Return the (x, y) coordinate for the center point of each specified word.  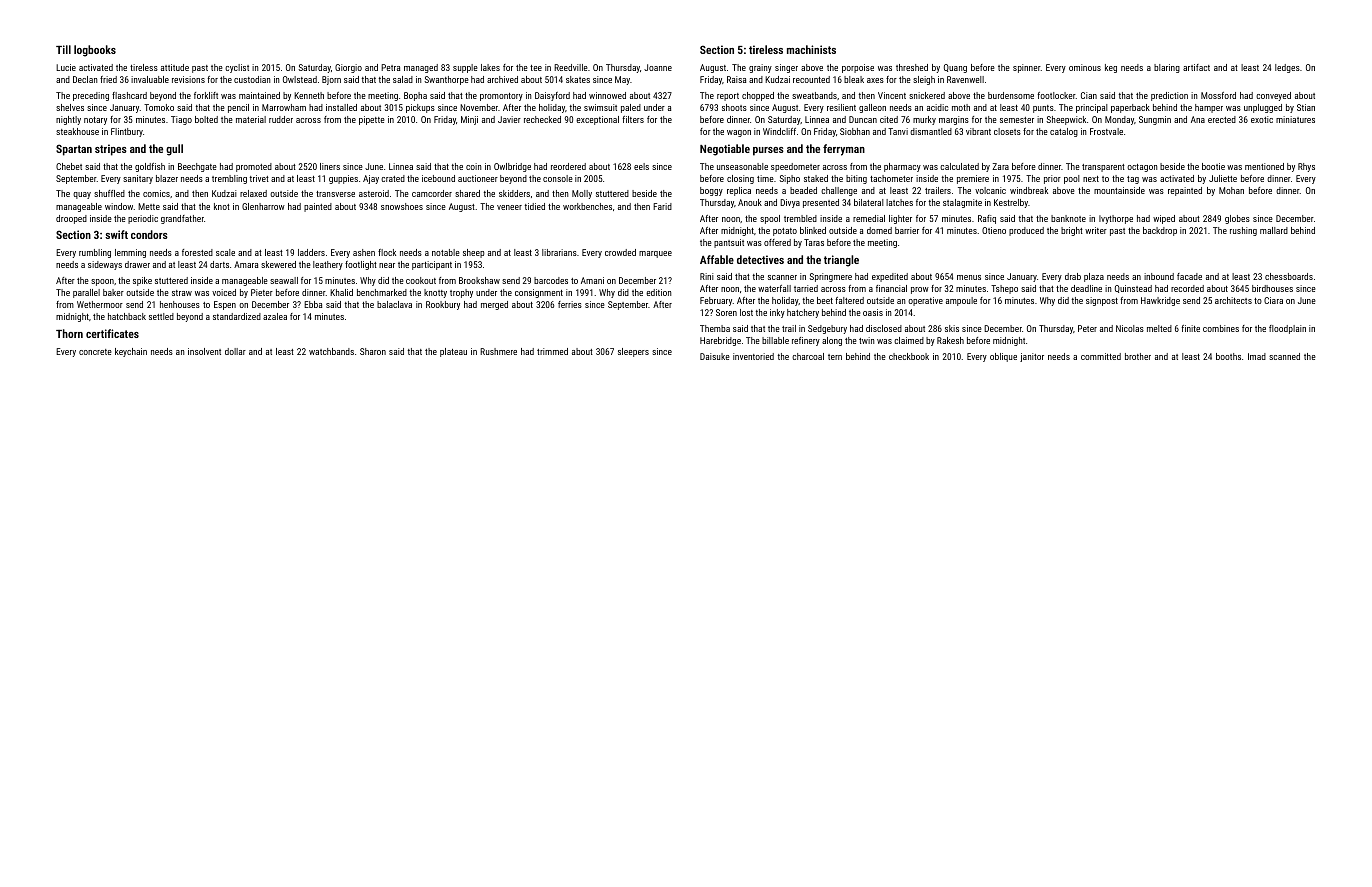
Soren (726, 312)
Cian (1089, 95)
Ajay (371, 179)
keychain (131, 352)
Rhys (1306, 167)
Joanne (658, 67)
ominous (1085, 67)
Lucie (66, 67)
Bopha (415, 96)
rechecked (542, 119)
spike (142, 281)
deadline (1086, 288)
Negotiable (725, 150)
